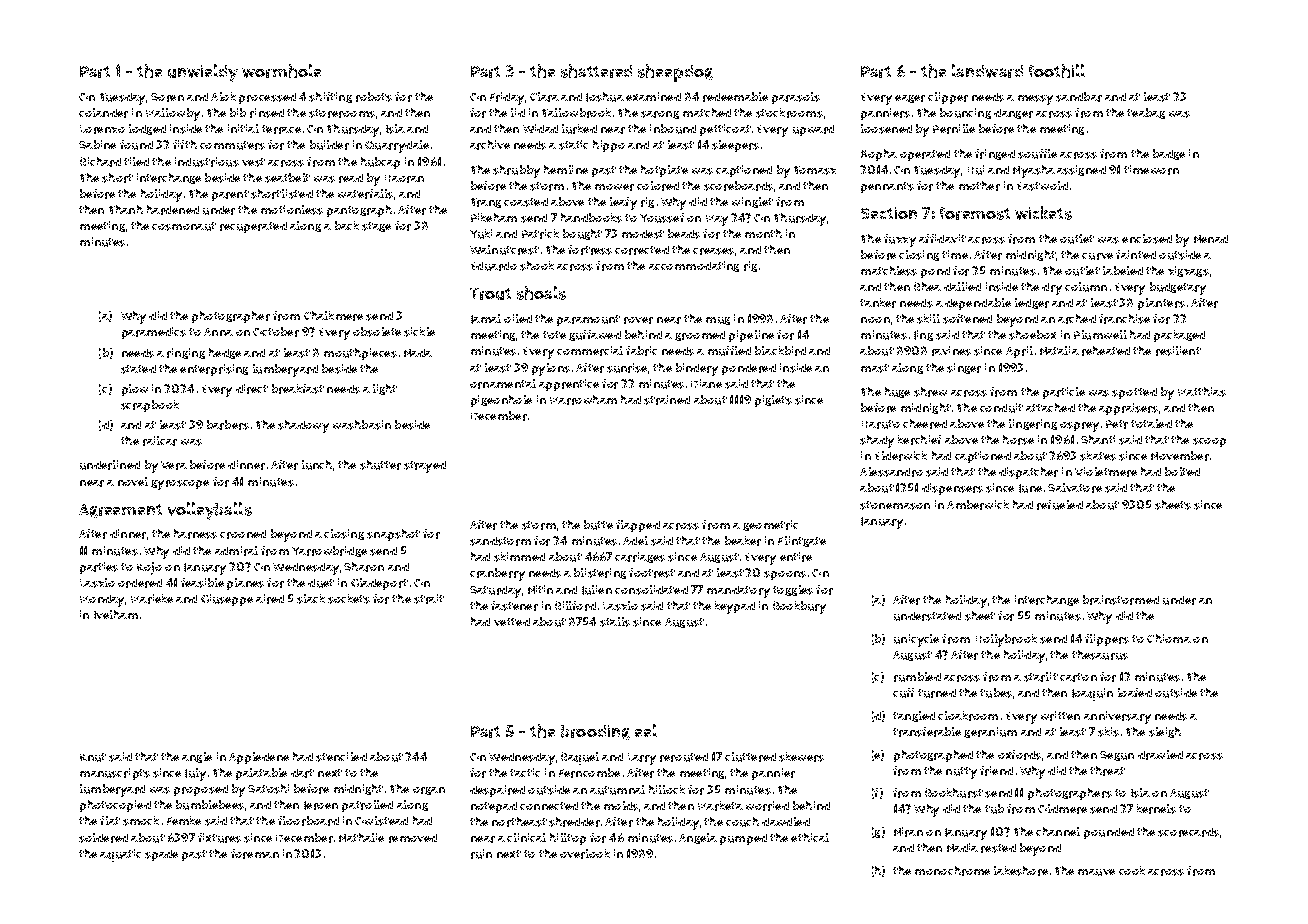 This screenshot has width=1308, height=924. Describe the element at coordinates (1057, 71) in the screenshot. I see `foothill` at that location.
